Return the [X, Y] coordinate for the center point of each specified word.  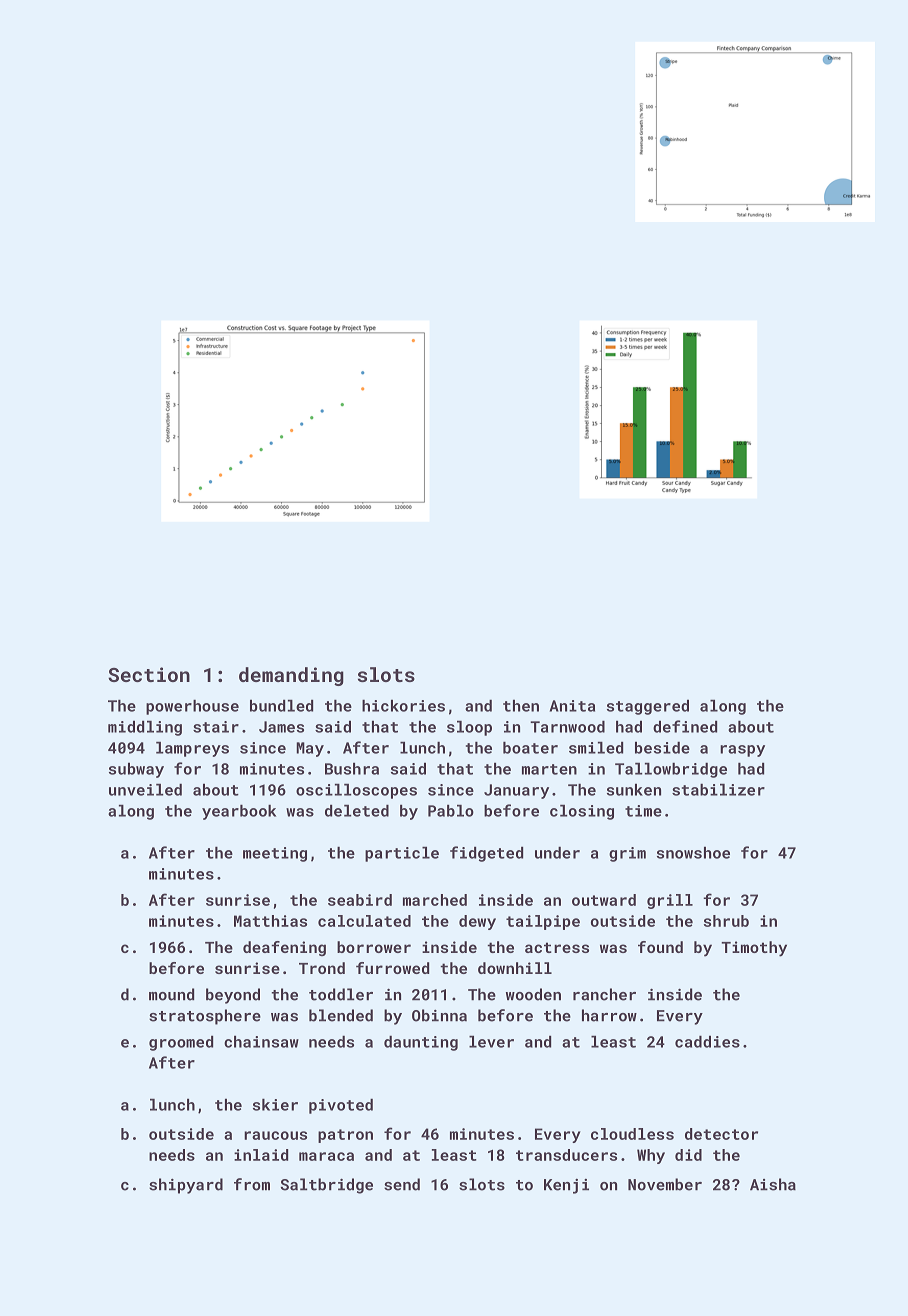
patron [345, 1136]
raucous [275, 1135]
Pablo [451, 811]
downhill [515, 968]
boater [530, 748]
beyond [233, 996]
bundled [282, 706]
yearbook [239, 812]
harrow [609, 1015]
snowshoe [693, 853]
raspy [742, 751]
